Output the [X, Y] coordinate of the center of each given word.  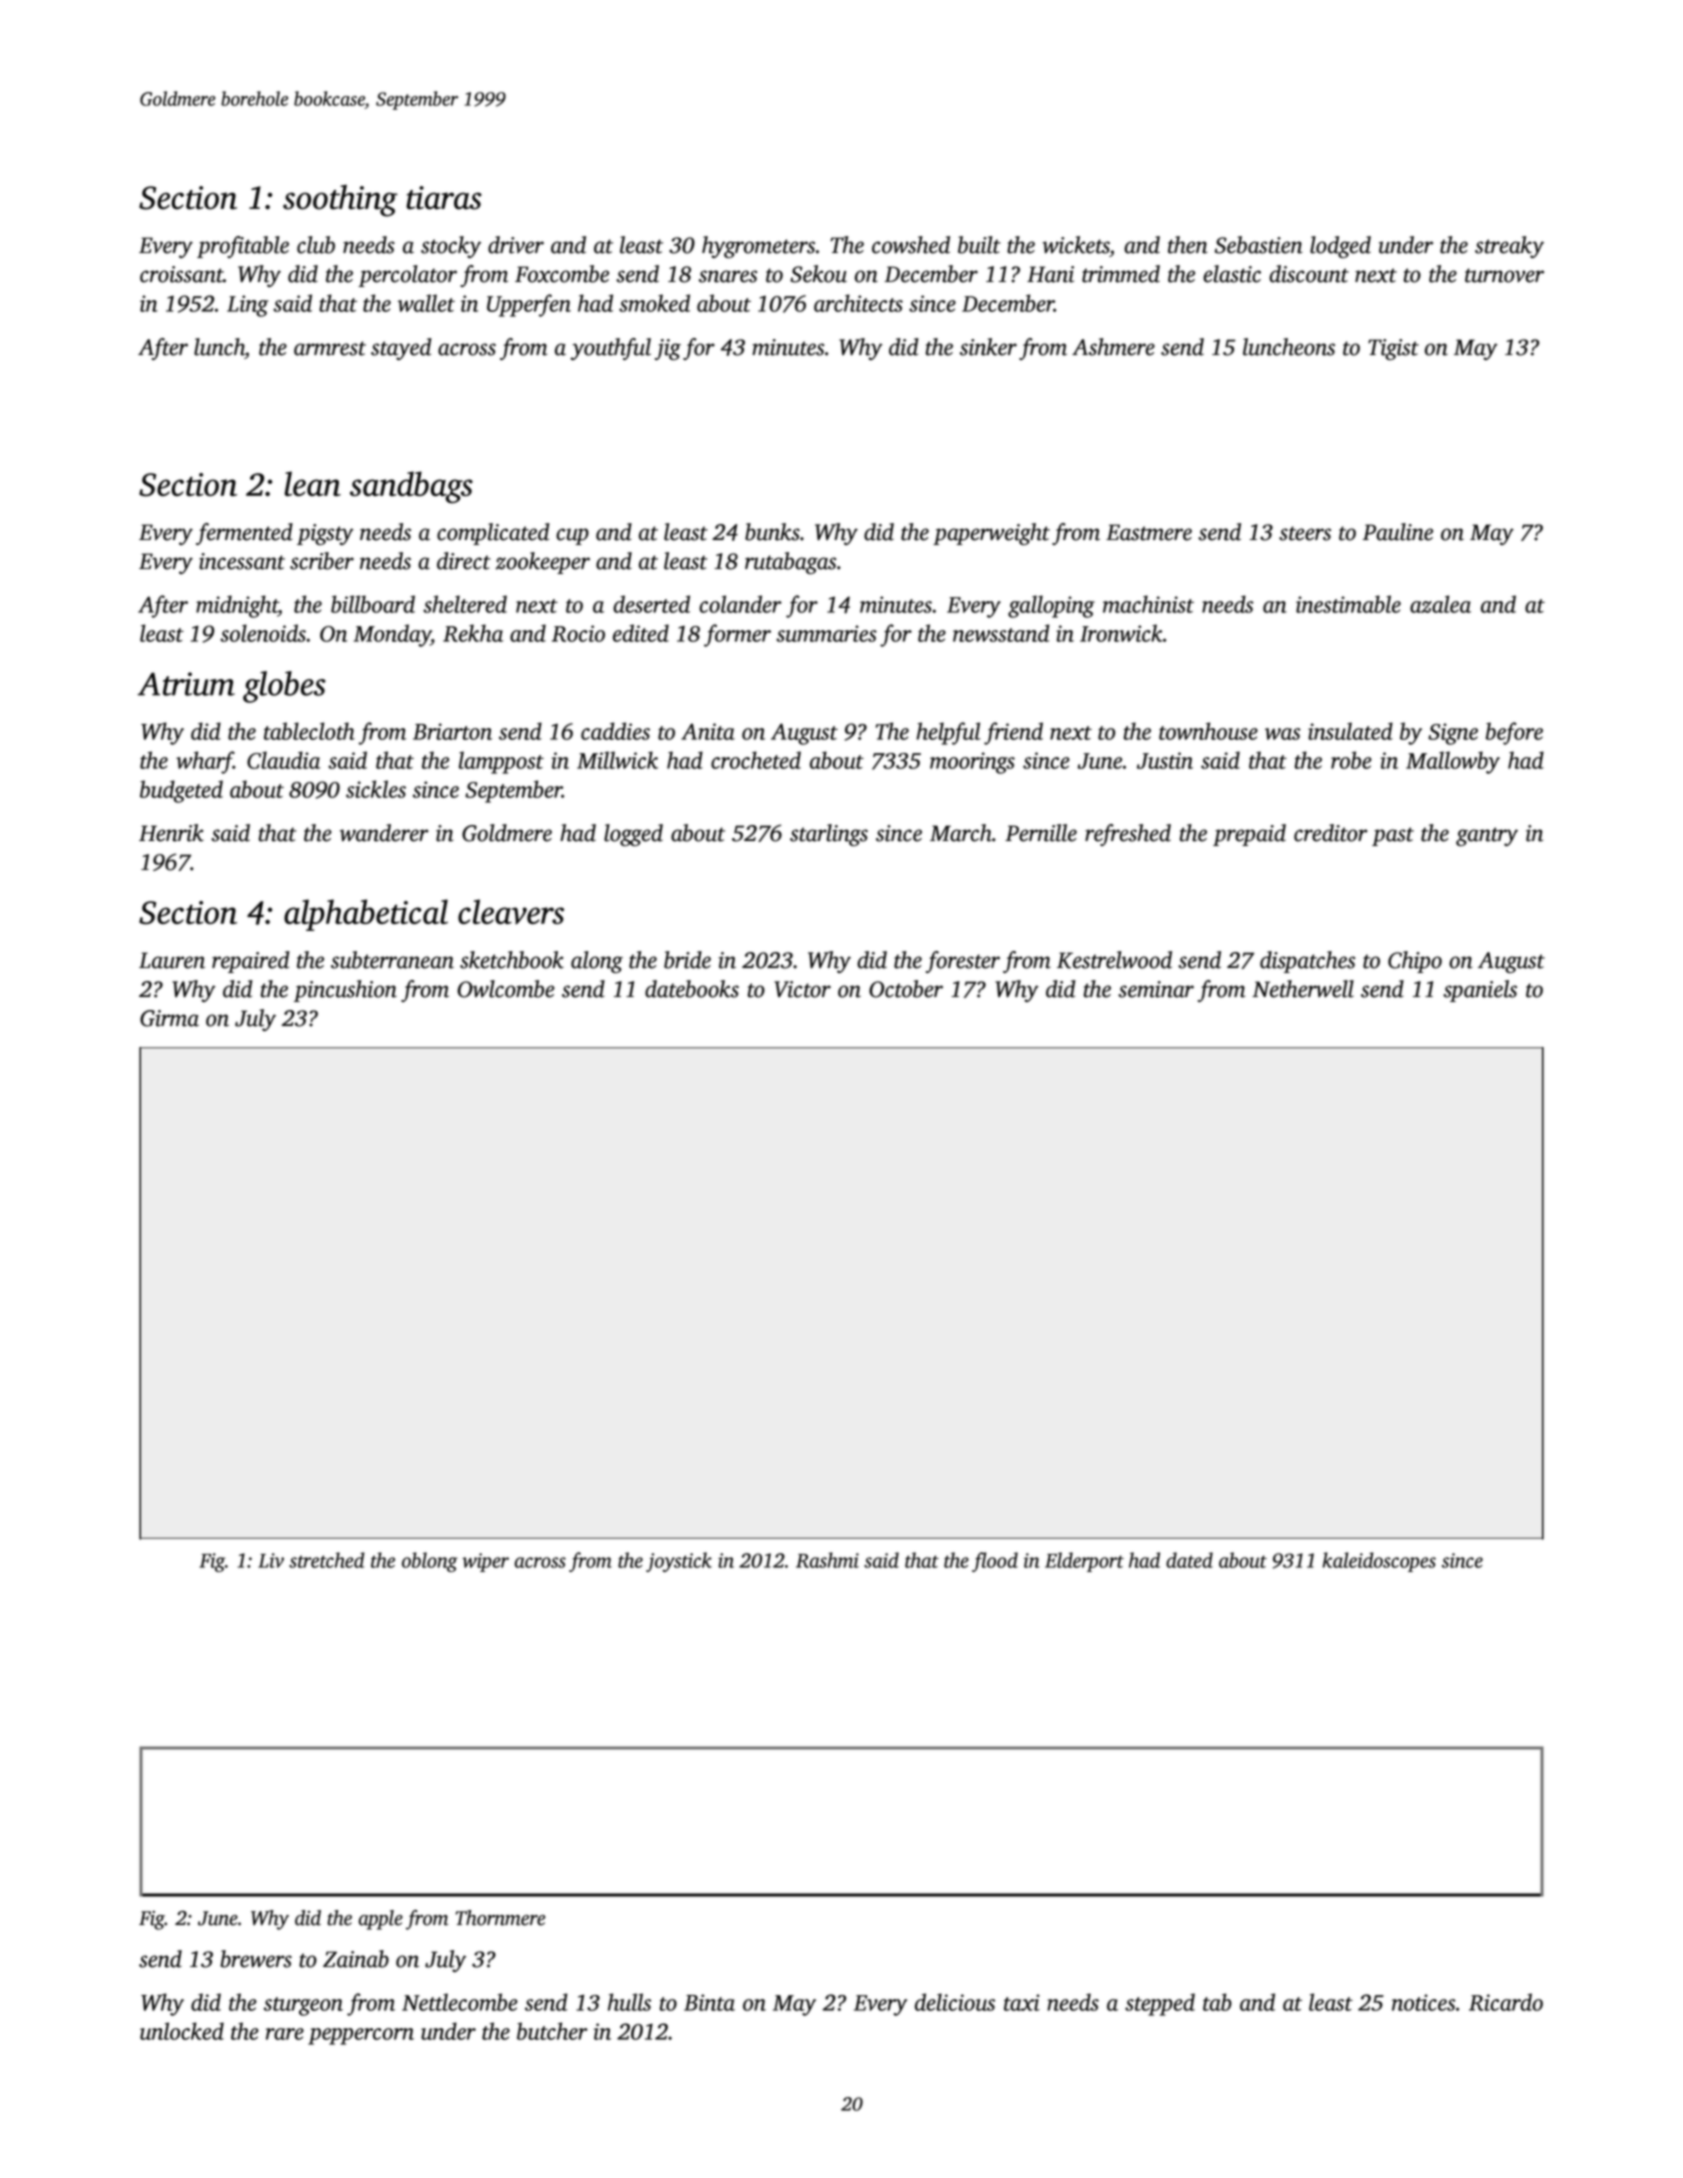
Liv [271, 1560]
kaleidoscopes [1379, 1562]
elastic [1232, 274]
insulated [1350, 731]
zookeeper [542, 563]
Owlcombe [506, 989]
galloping [1051, 606]
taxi [1022, 2002]
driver [516, 245]
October [906, 989]
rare [285, 2034]
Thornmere [500, 1918]
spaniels [1480, 991]
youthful [610, 349]
